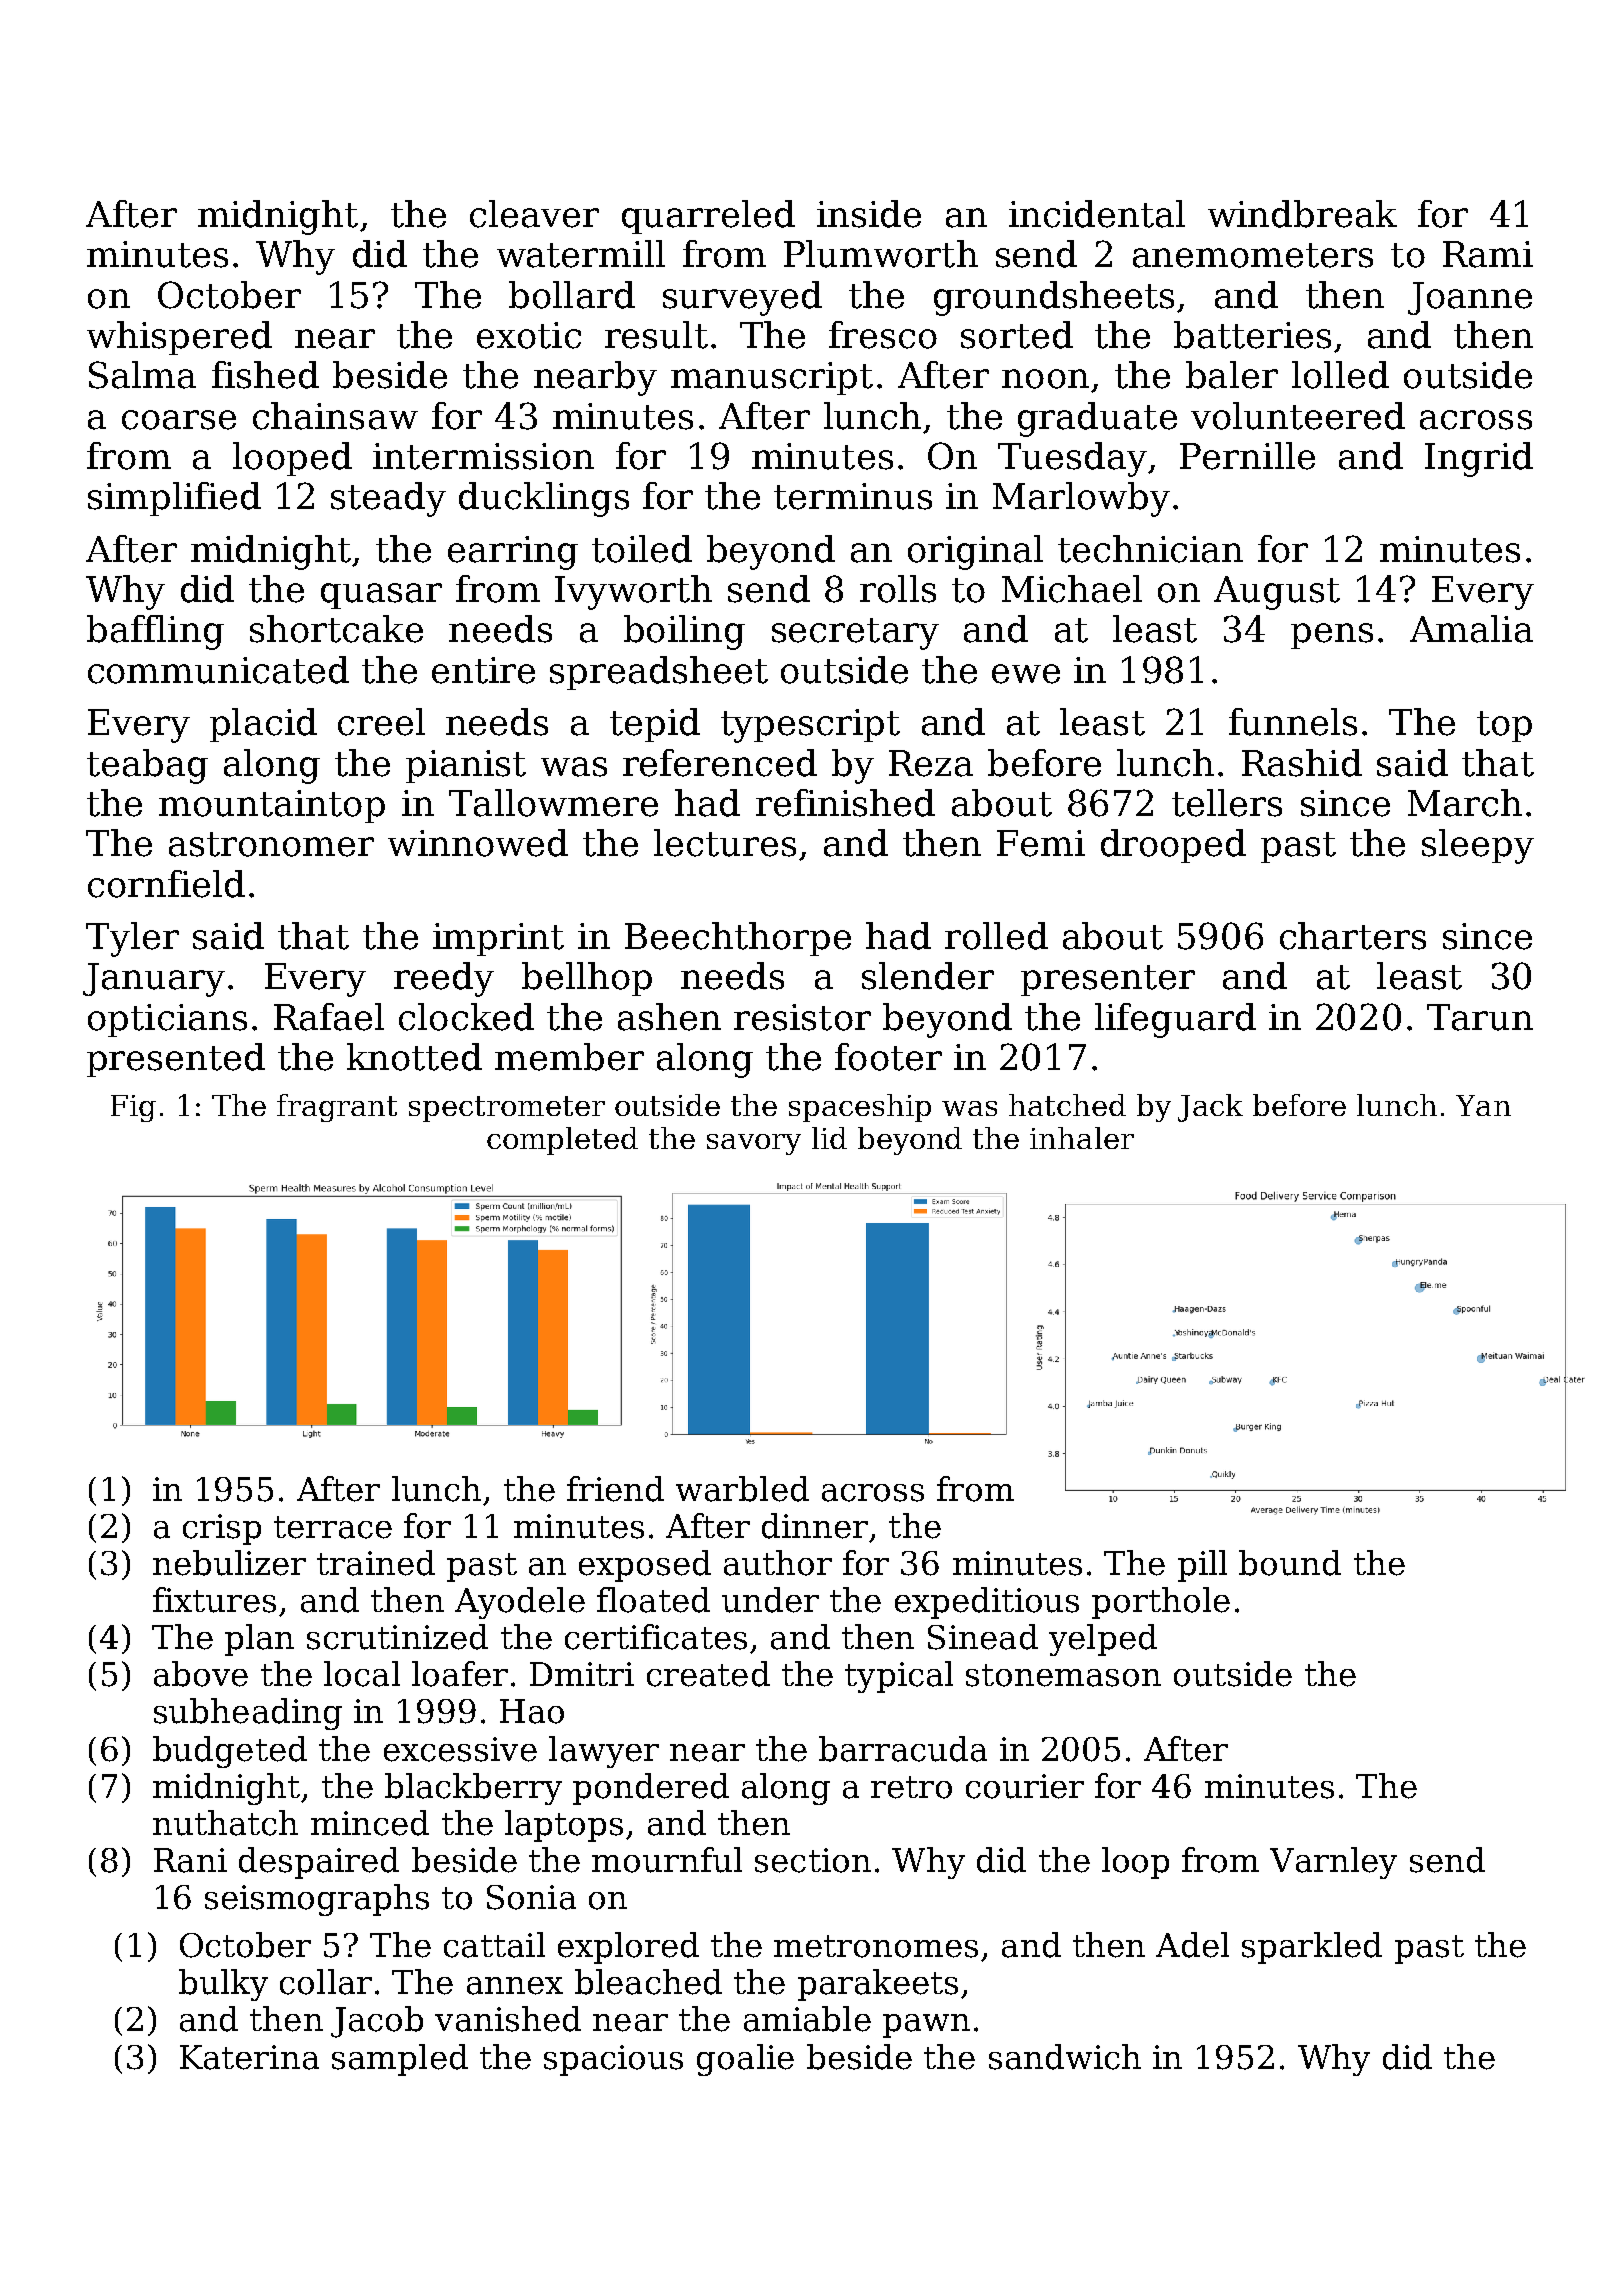  Describe the element at coordinates (1333, 1863) in the page. I see `Varnley` at that location.
